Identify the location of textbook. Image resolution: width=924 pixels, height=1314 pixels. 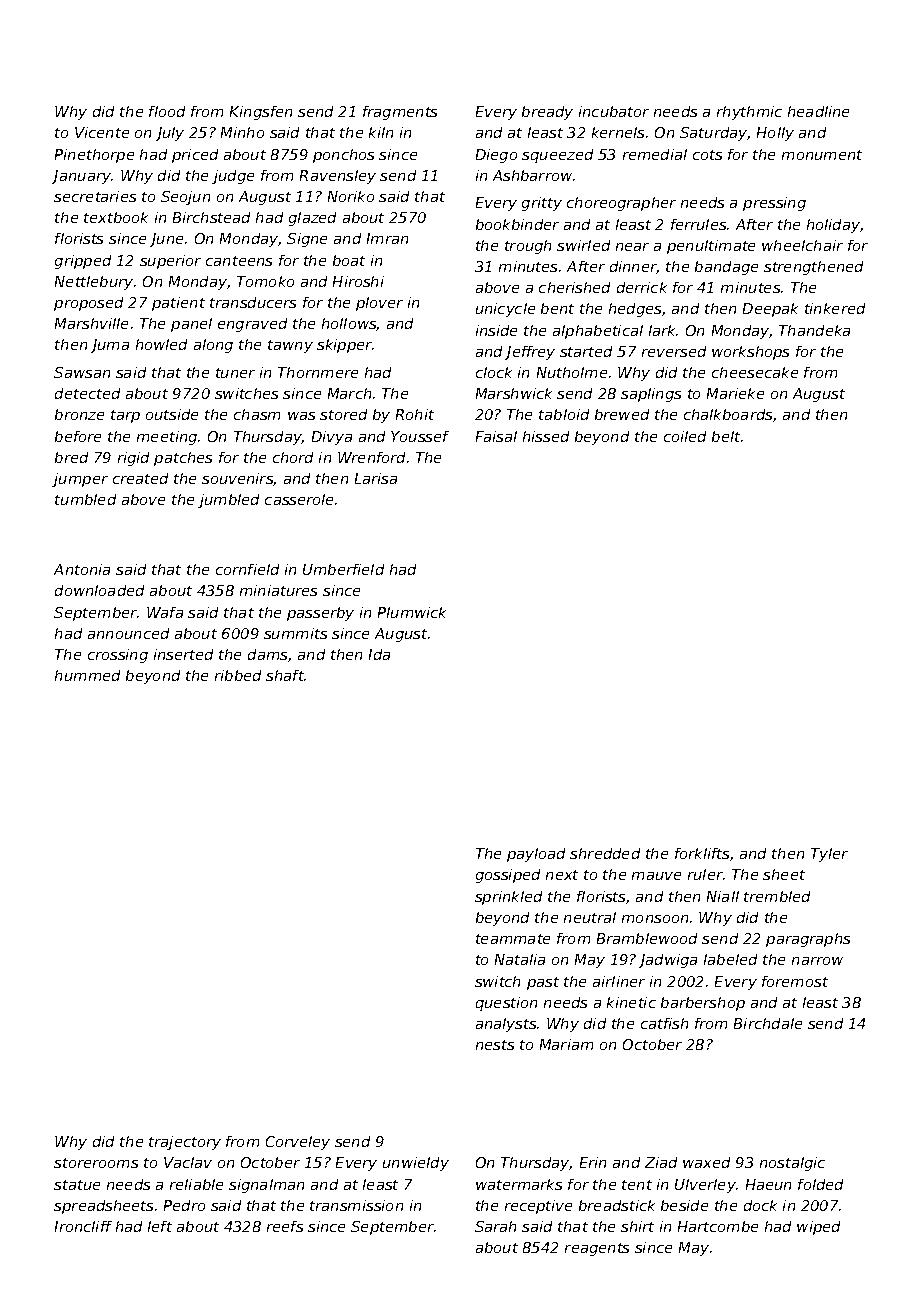
(116, 217).
